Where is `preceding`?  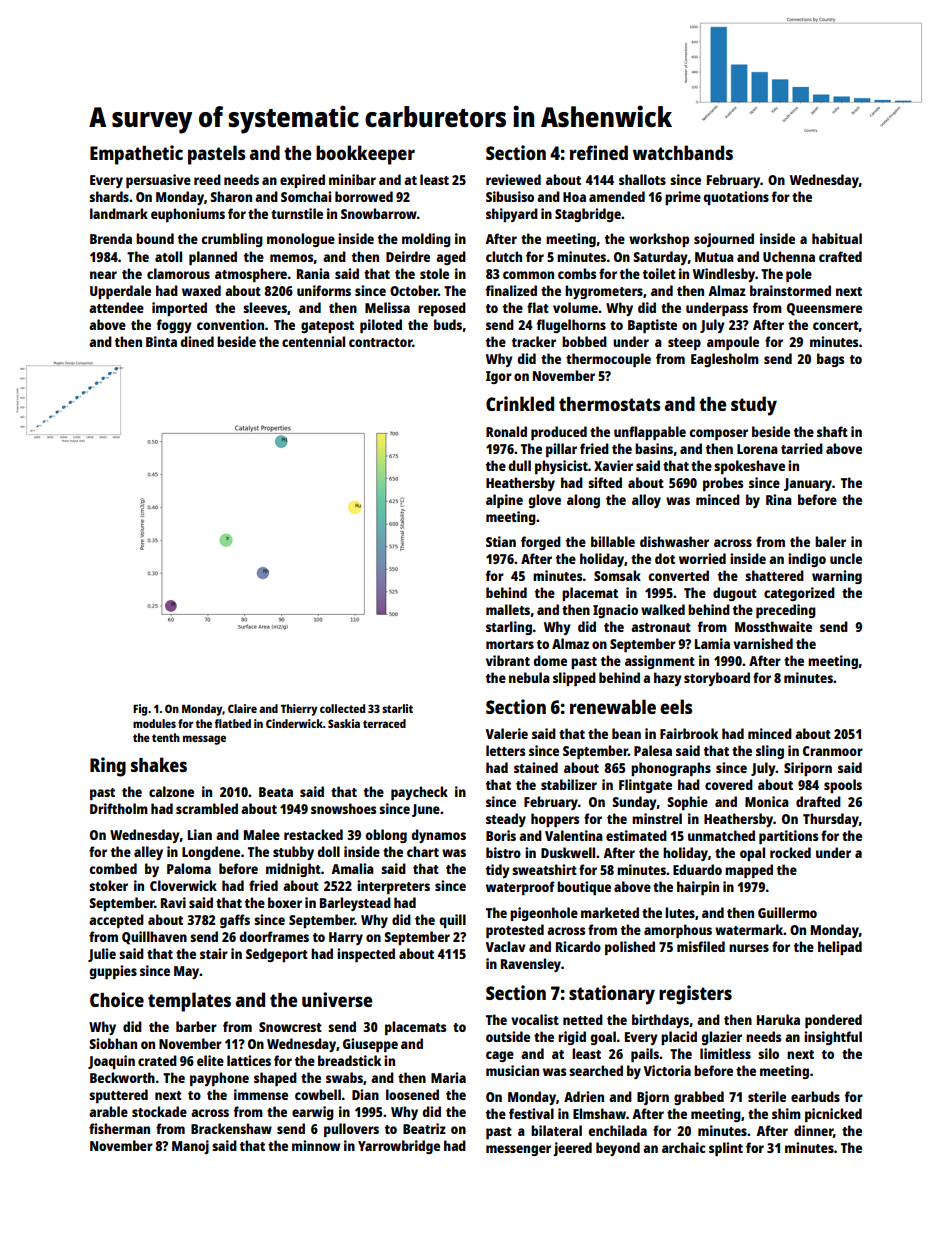
preceding is located at coordinates (786, 611).
